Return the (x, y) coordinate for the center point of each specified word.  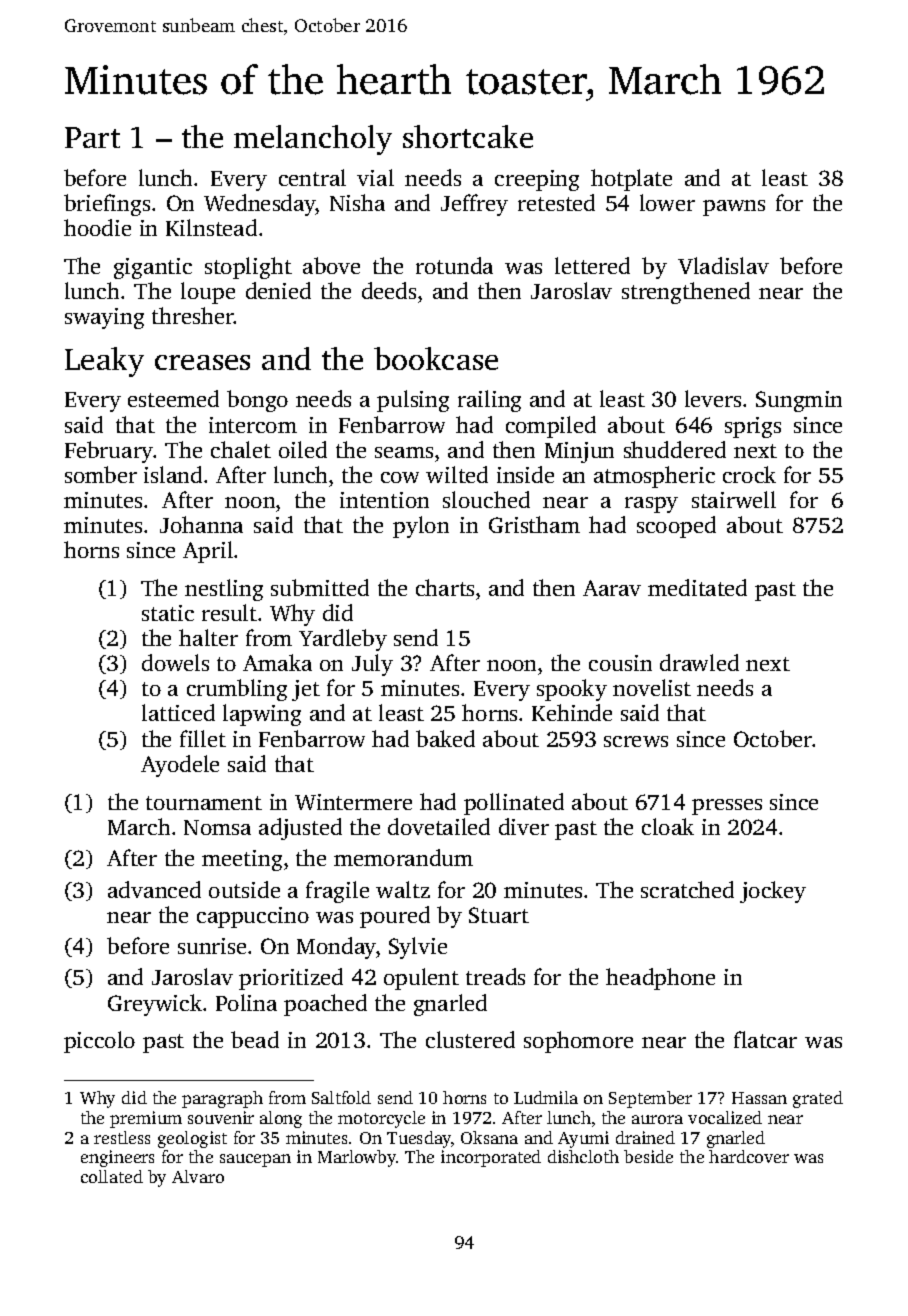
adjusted (300, 829)
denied (278, 290)
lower (667, 202)
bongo (257, 401)
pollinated (514, 804)
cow (400, 477)
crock (749, 474)
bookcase (436, 358)
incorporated (491, 1158)
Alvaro (198, 1176)
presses (727, 807)
